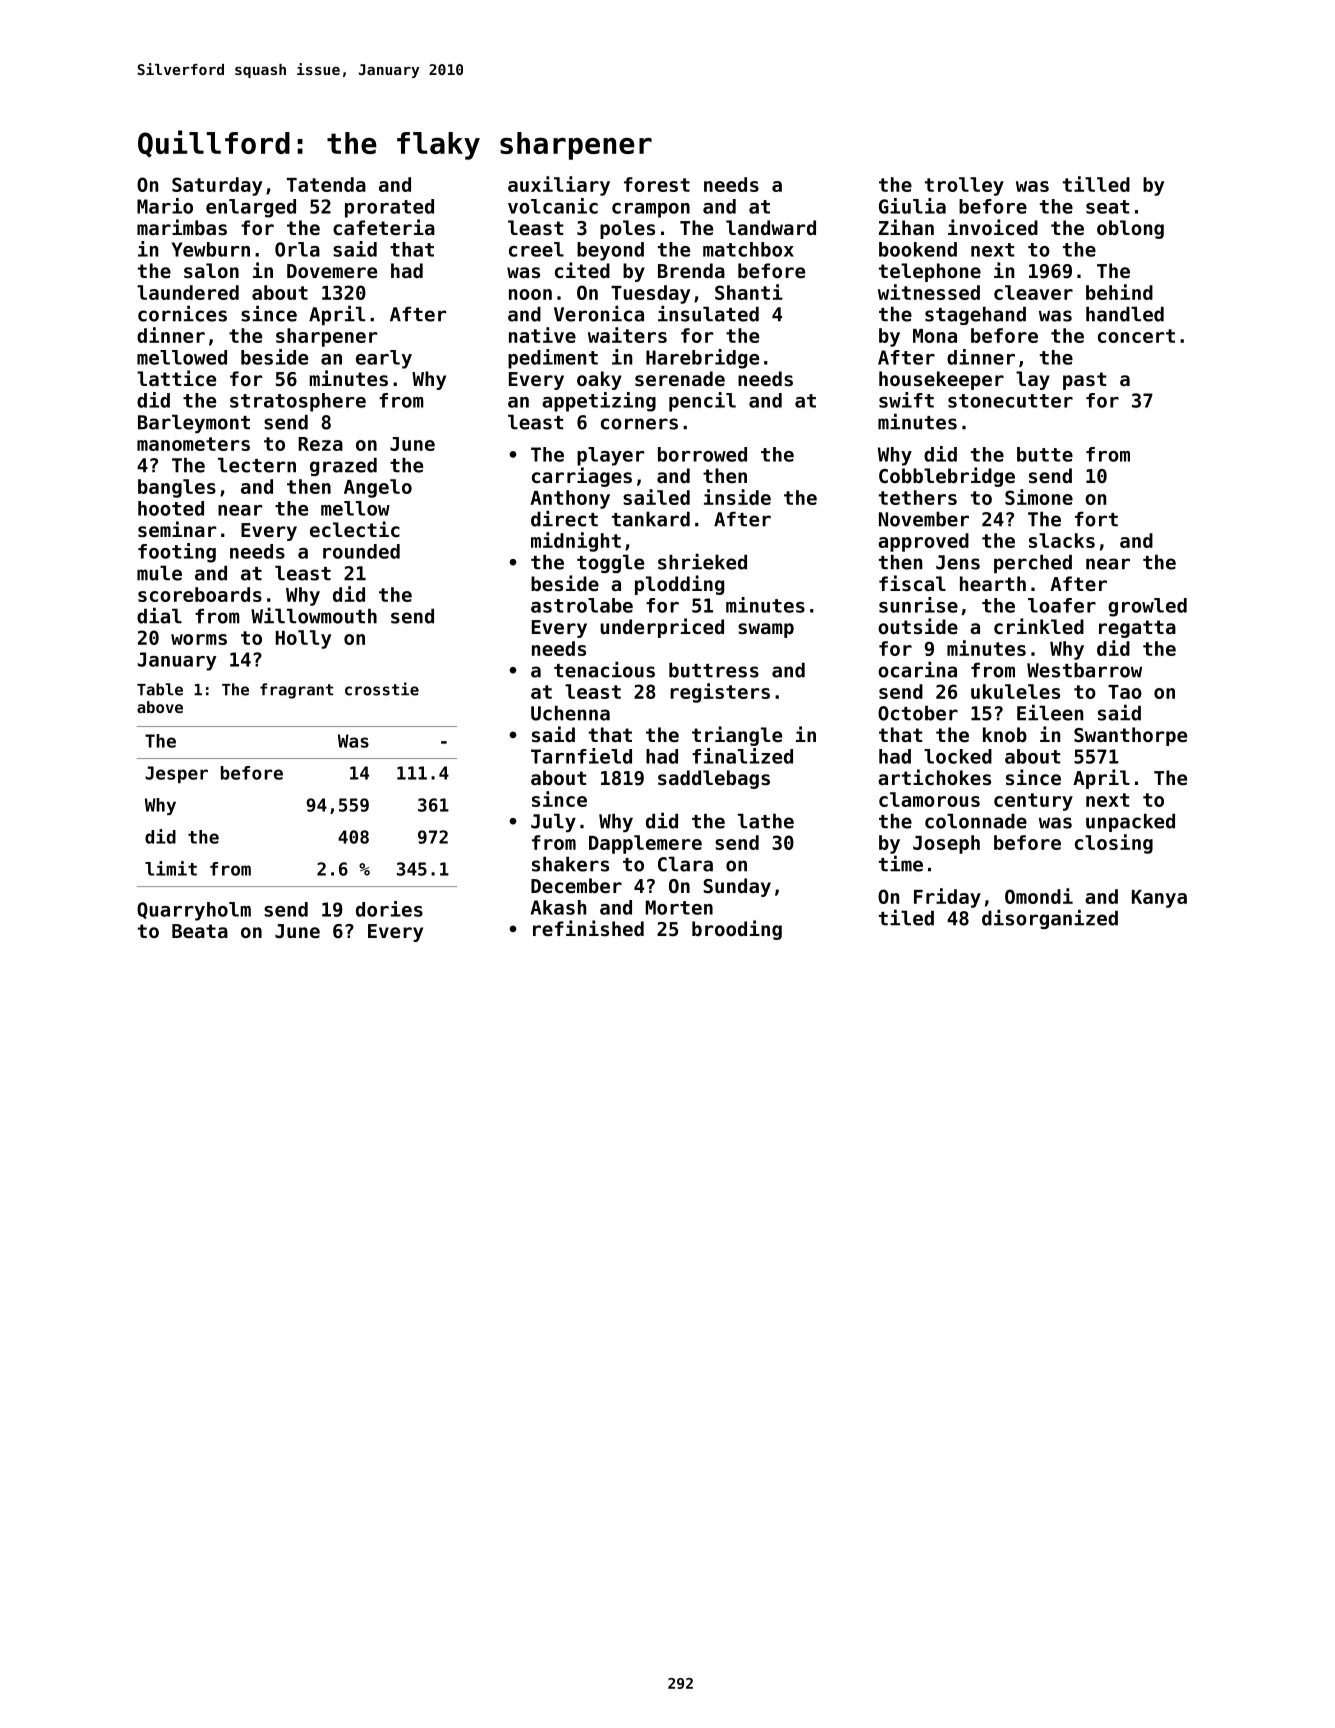  Describe the element at coordinates (326, 184) in the page. I see `Tatenda` at that location.
